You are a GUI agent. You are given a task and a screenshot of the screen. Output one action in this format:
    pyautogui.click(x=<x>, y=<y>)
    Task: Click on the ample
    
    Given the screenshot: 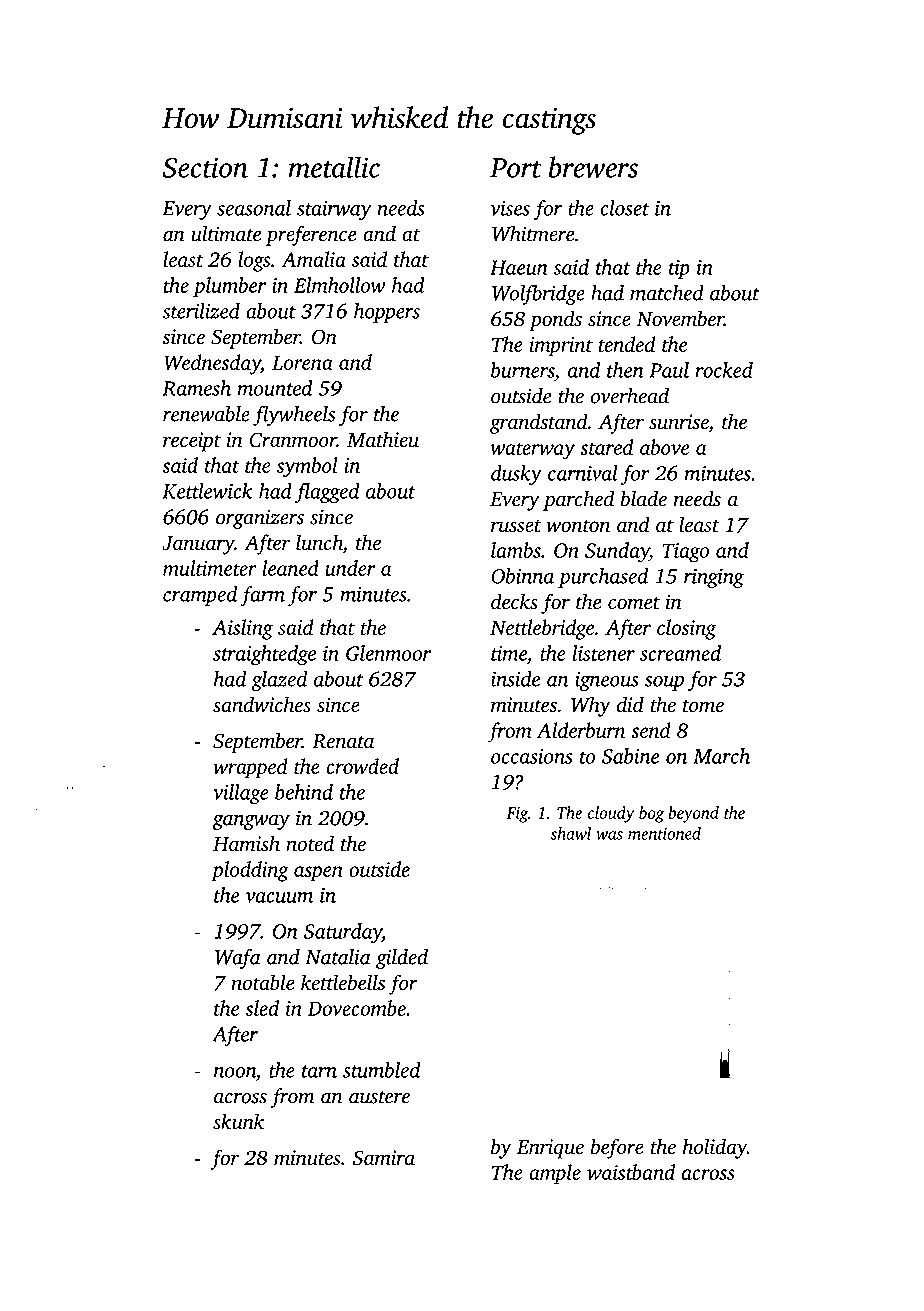 What is the action you would take?
    pyautogui.click(x=555, y=1174)
